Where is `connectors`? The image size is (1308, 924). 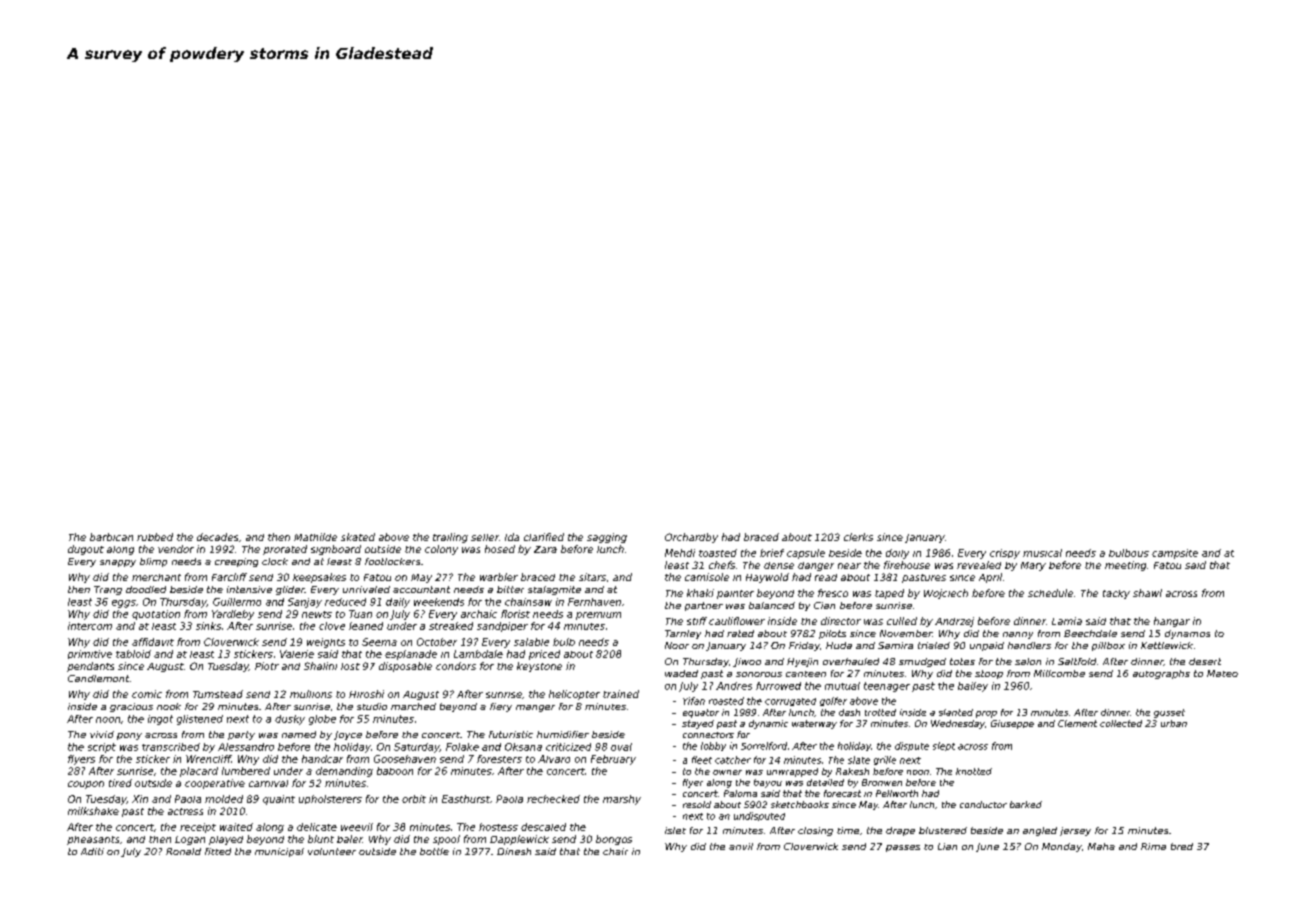 connectors is located at coordinates (708, 735).
